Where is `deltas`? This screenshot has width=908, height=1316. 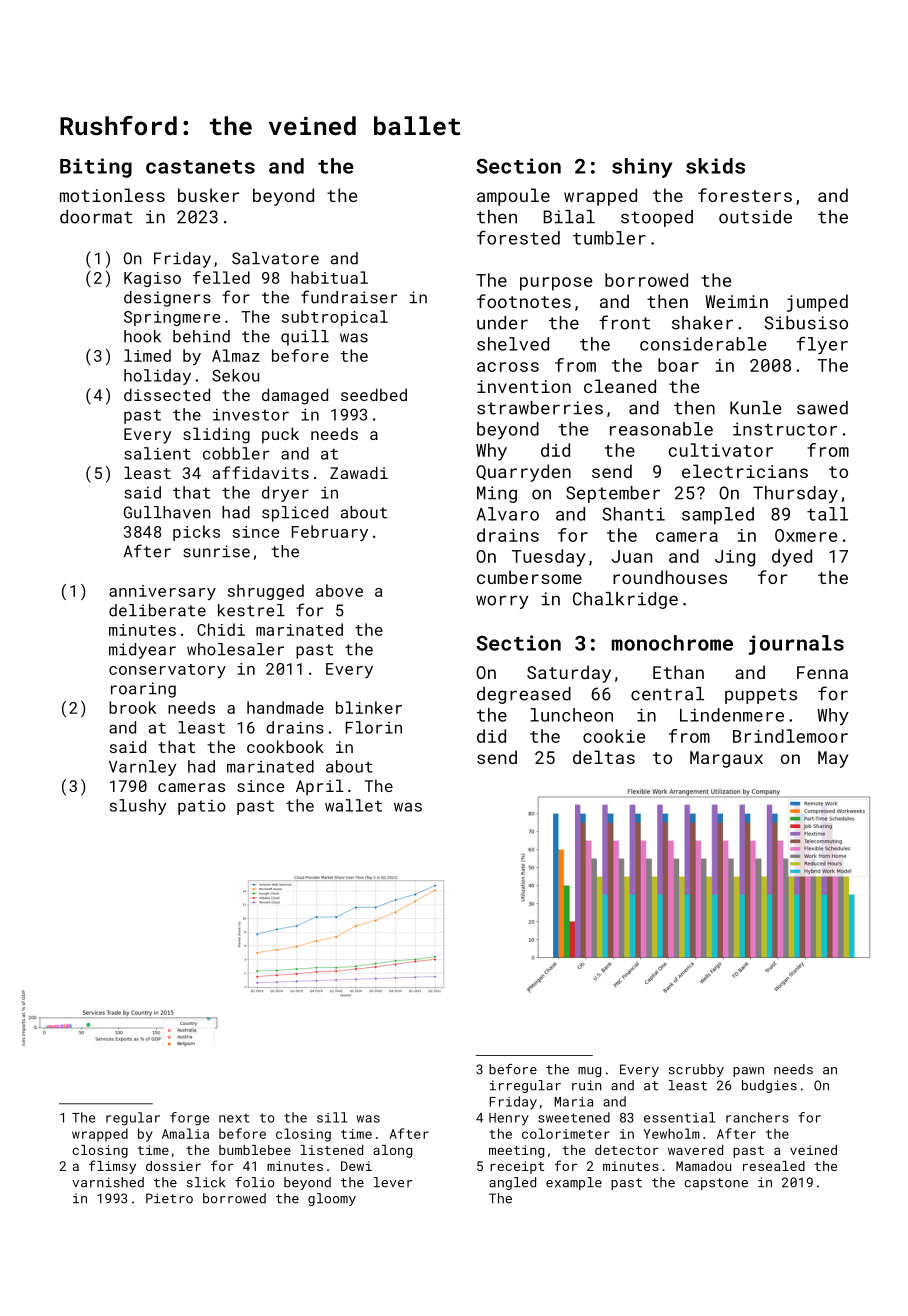 deltas is located at coordinates (604, 757).
